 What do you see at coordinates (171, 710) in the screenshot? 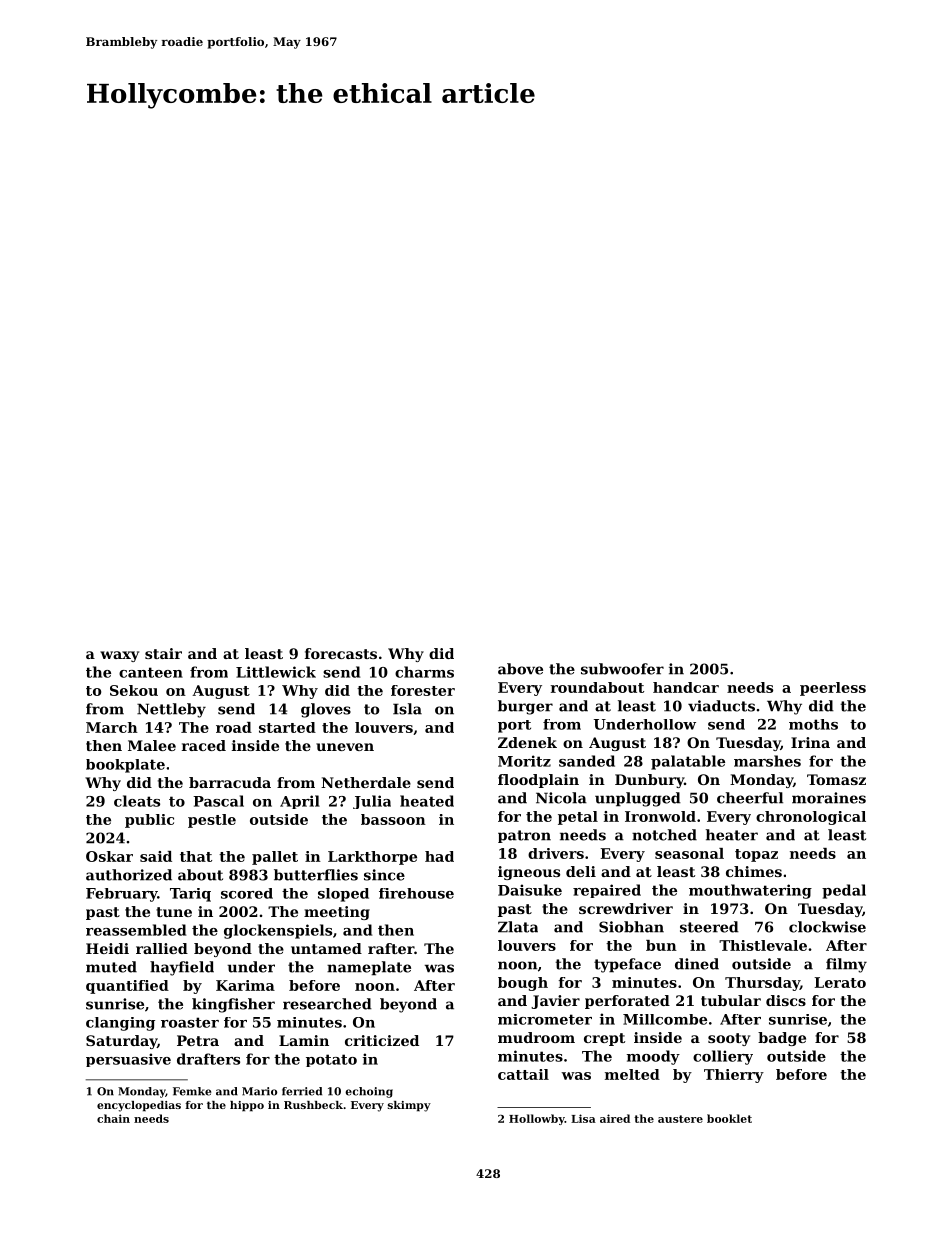
I see `Nettleby` at bounding box center [171, 710].
